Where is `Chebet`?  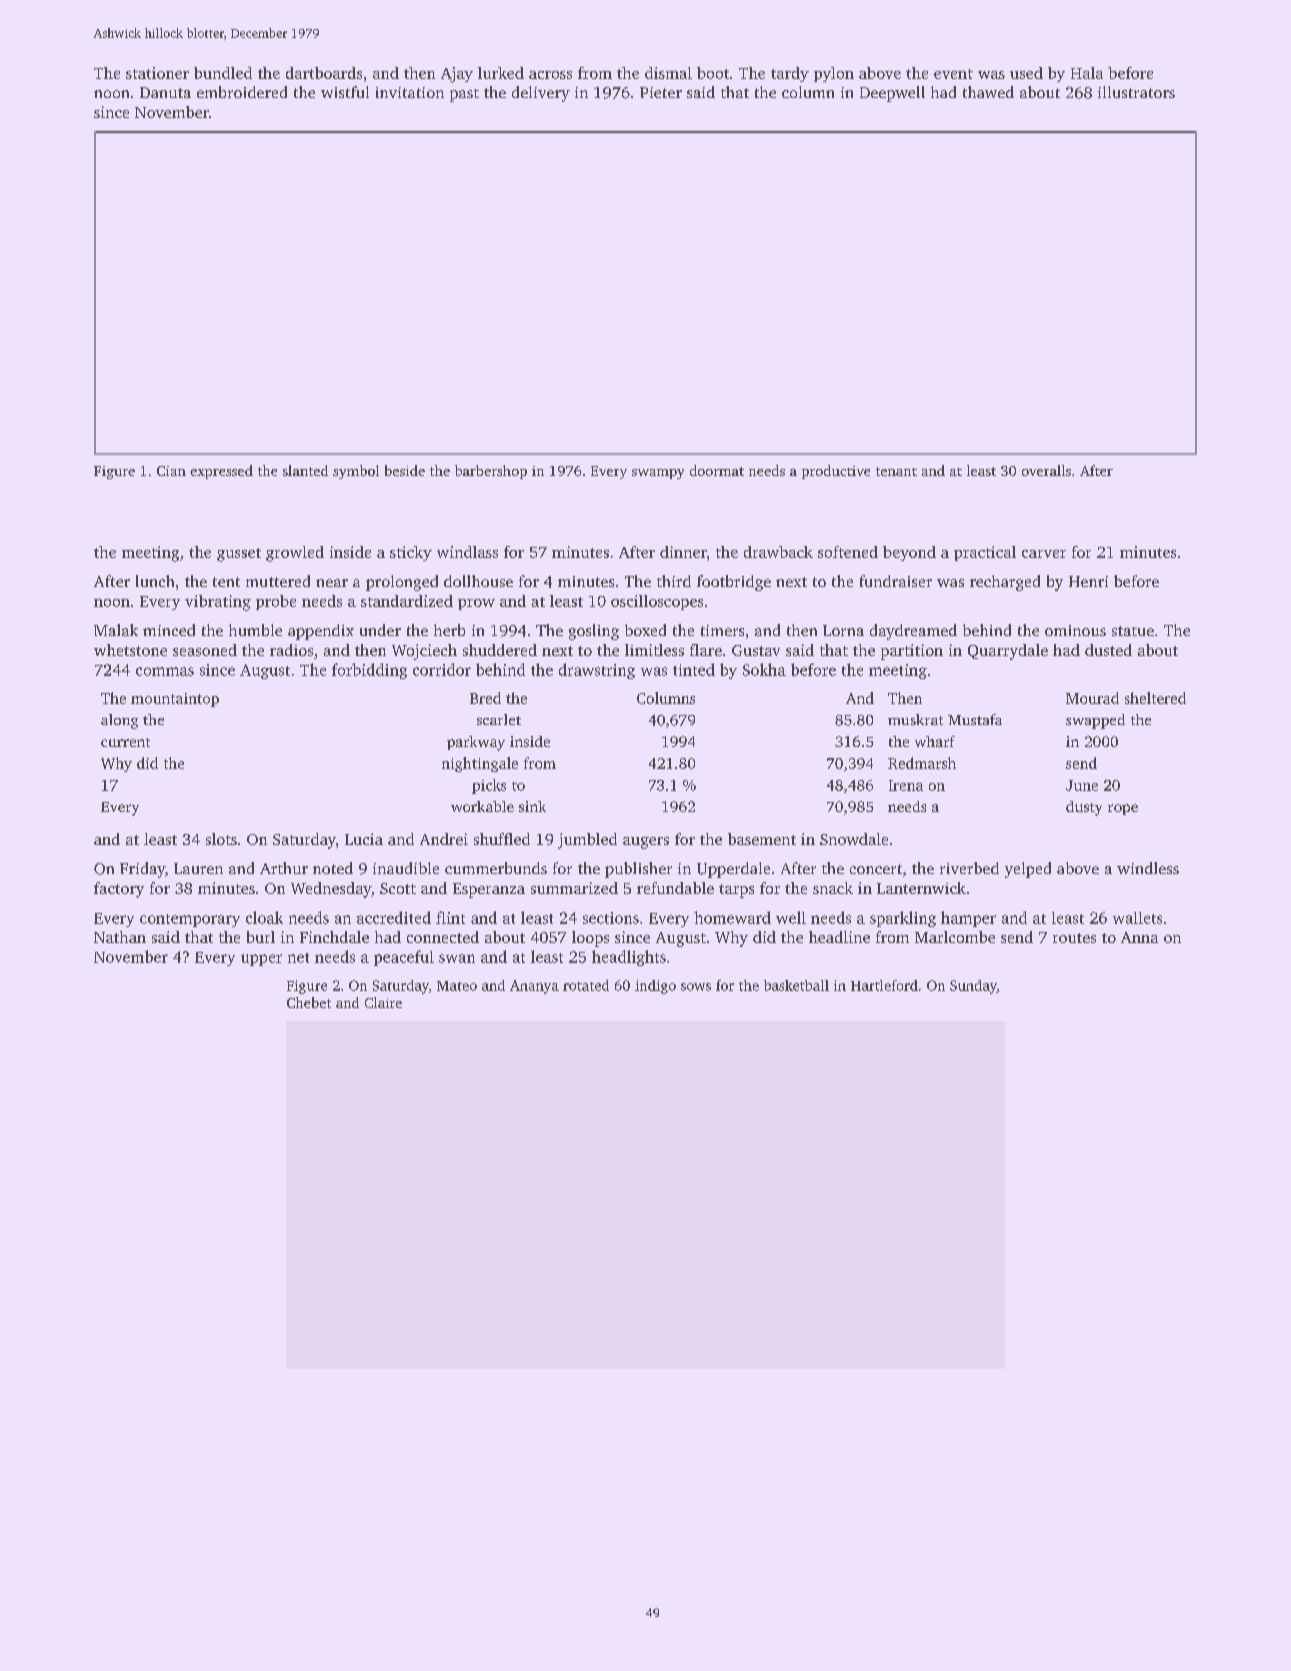
Chebet is located at coordinates (309, 1002).
